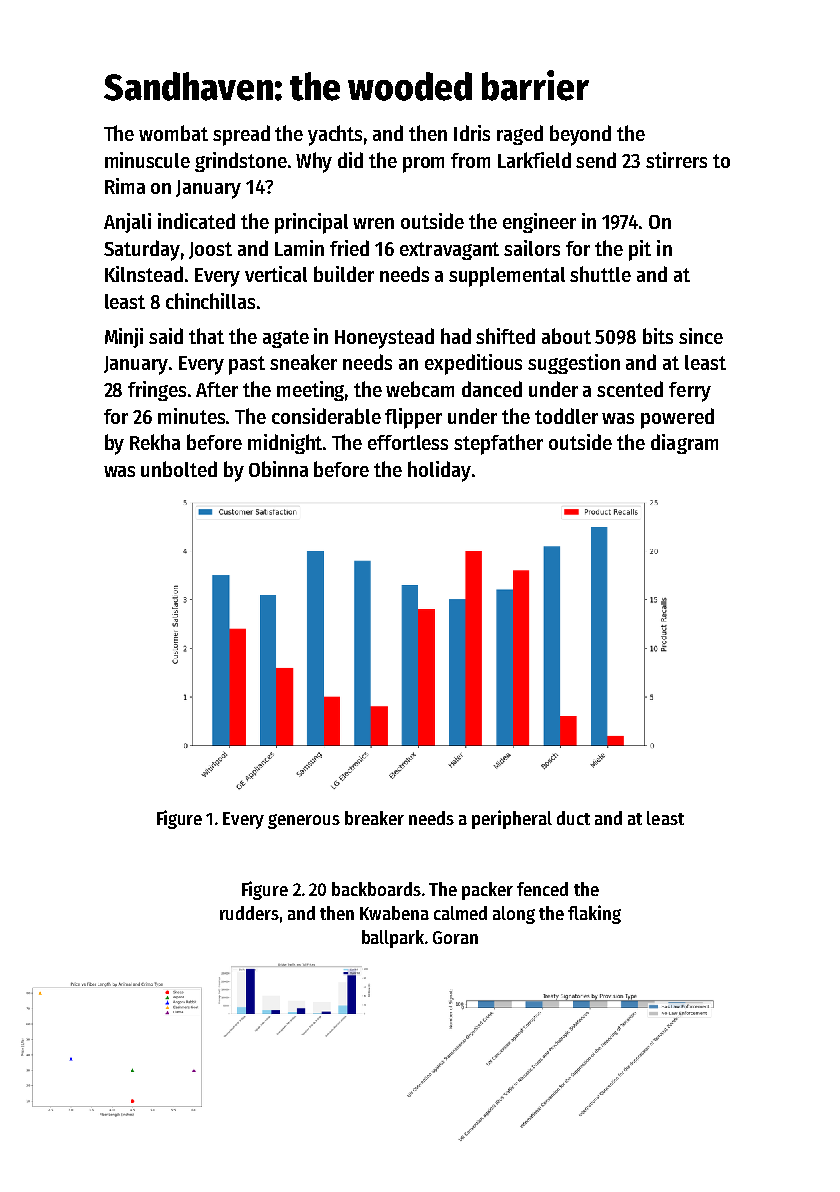  Describe the element at coordinates (249, 913) in the screenshot. I see `rudders` at that location.
